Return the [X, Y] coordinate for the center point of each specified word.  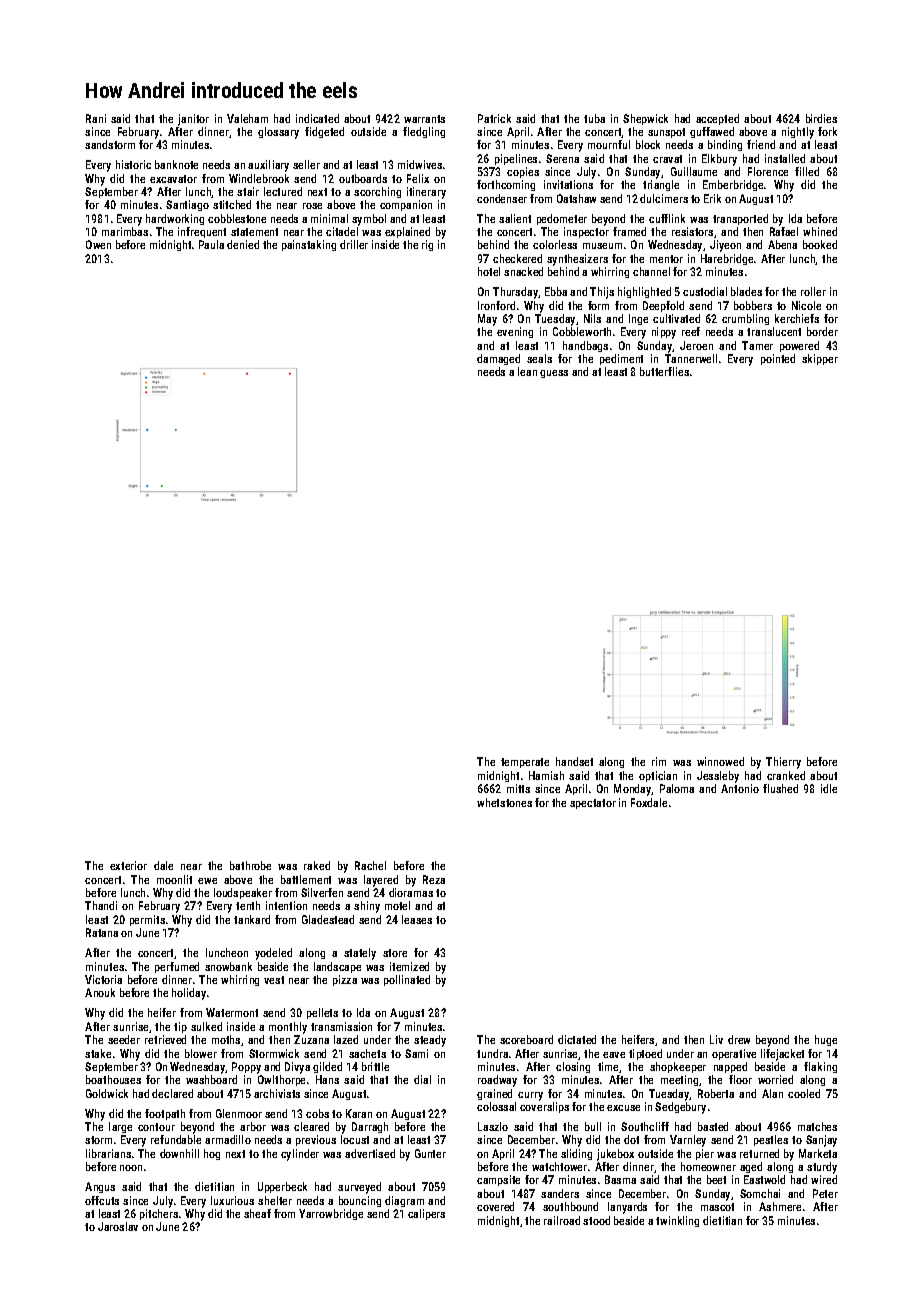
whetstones [504, 802]
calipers [426, 1214]
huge [826, 1040]
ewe [207, 881]
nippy [664, 333]
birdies [821, 118]
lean [527, 371]
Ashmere [780, 1206]
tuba [594, 118]
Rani [96, 118]
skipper [820, 359]
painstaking [309, 245]
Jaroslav [118, 1226]
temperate [525, 763]
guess [554, 374]
